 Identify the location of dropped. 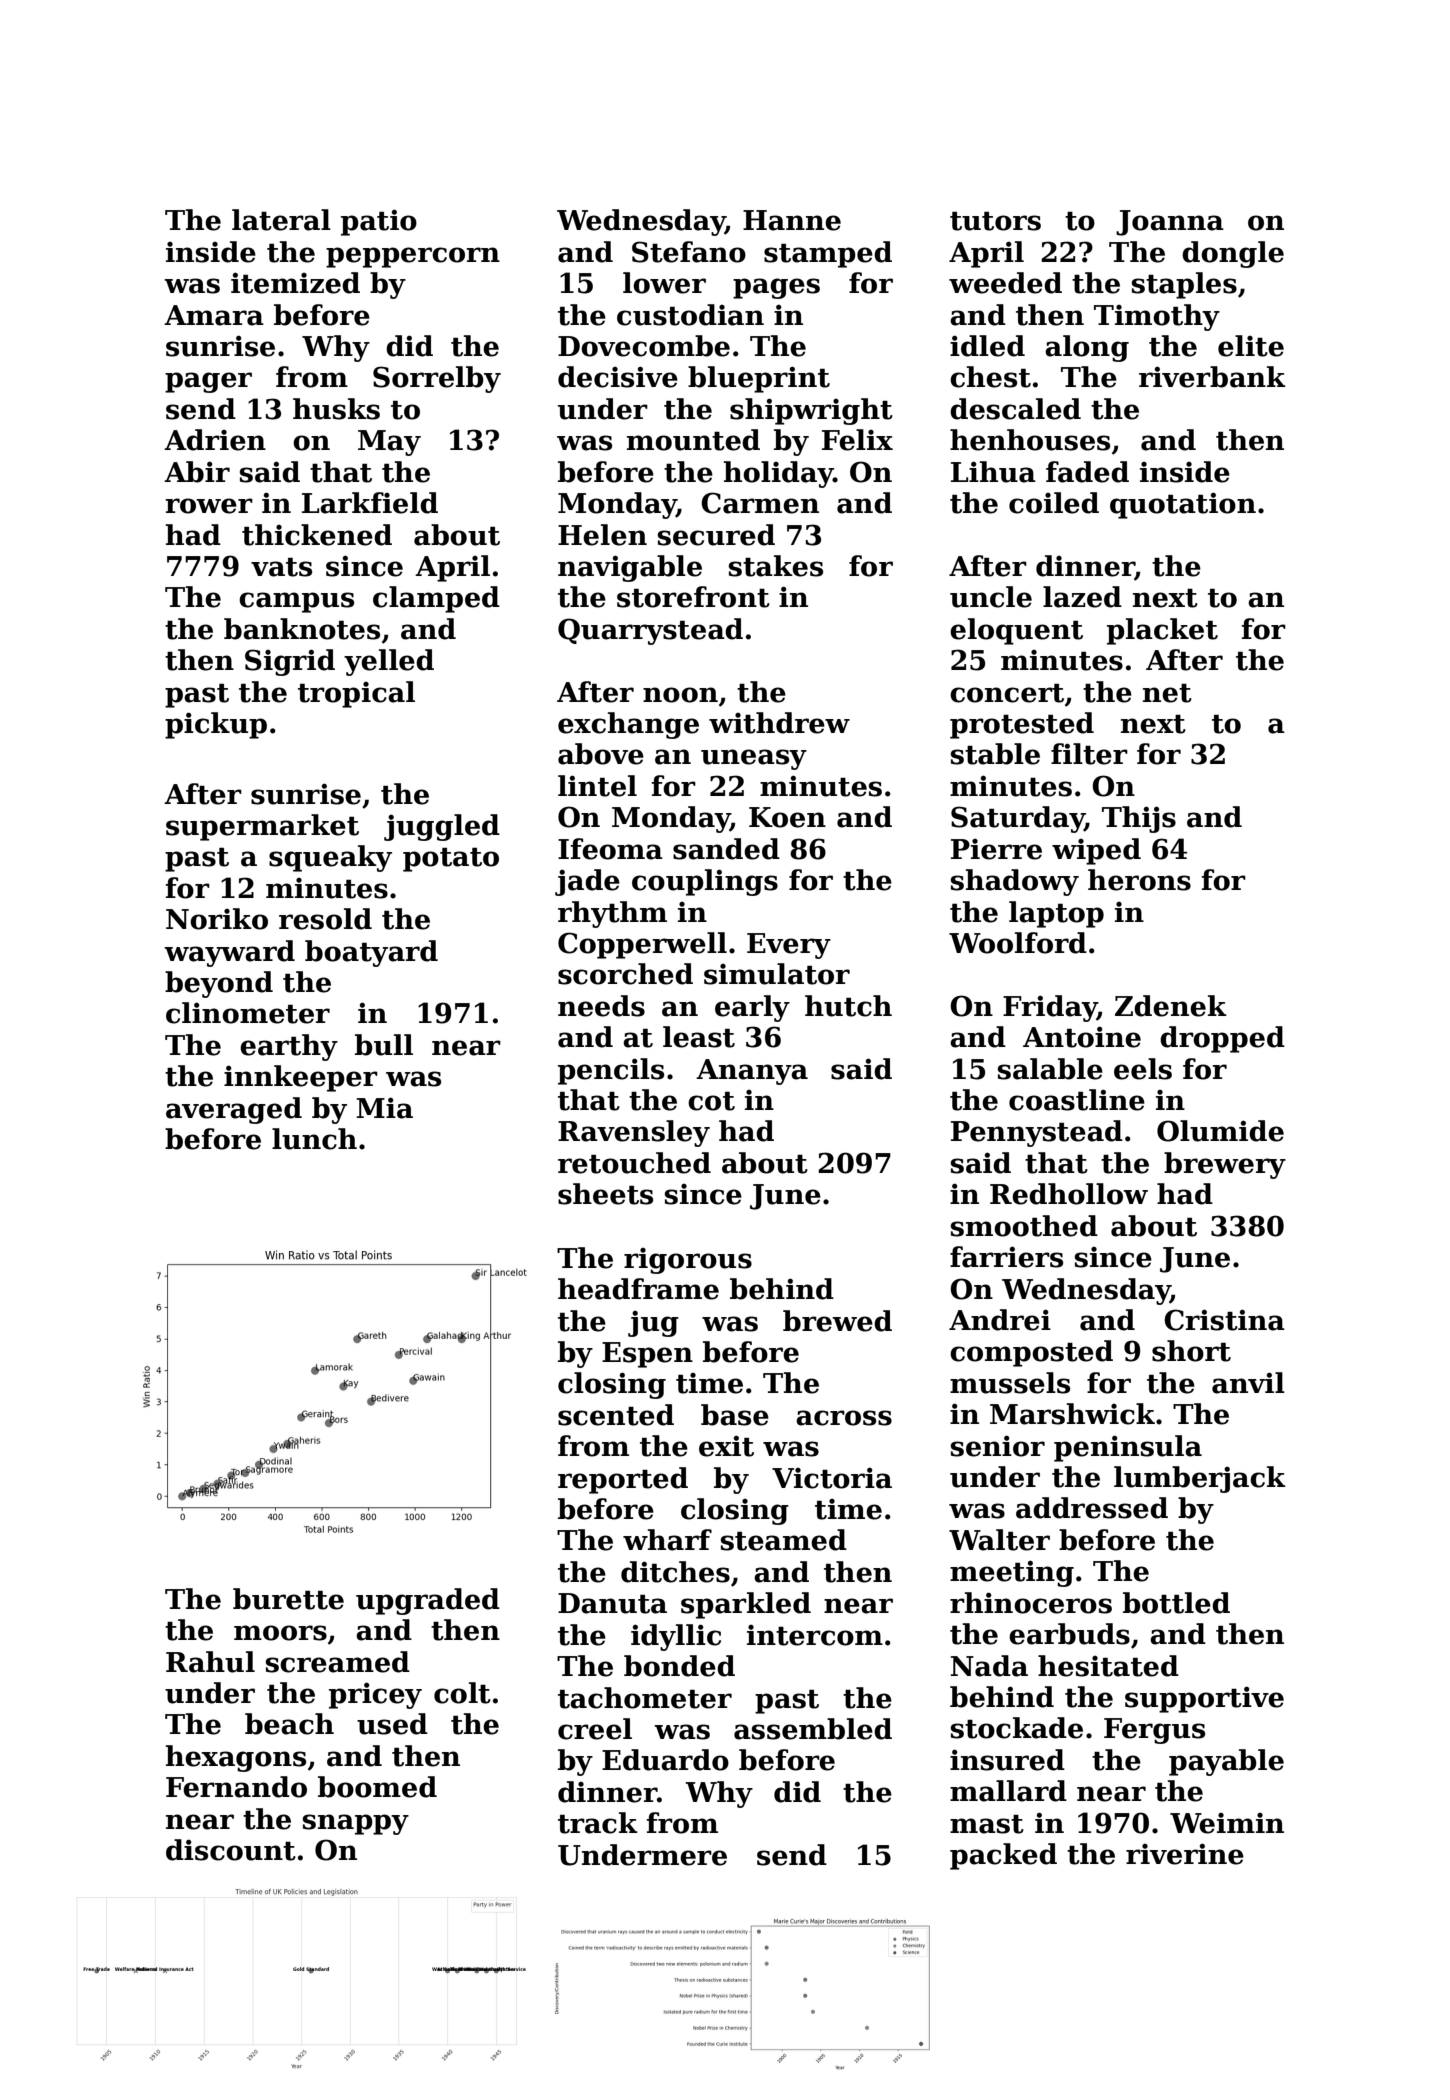
(1222, 1039).
